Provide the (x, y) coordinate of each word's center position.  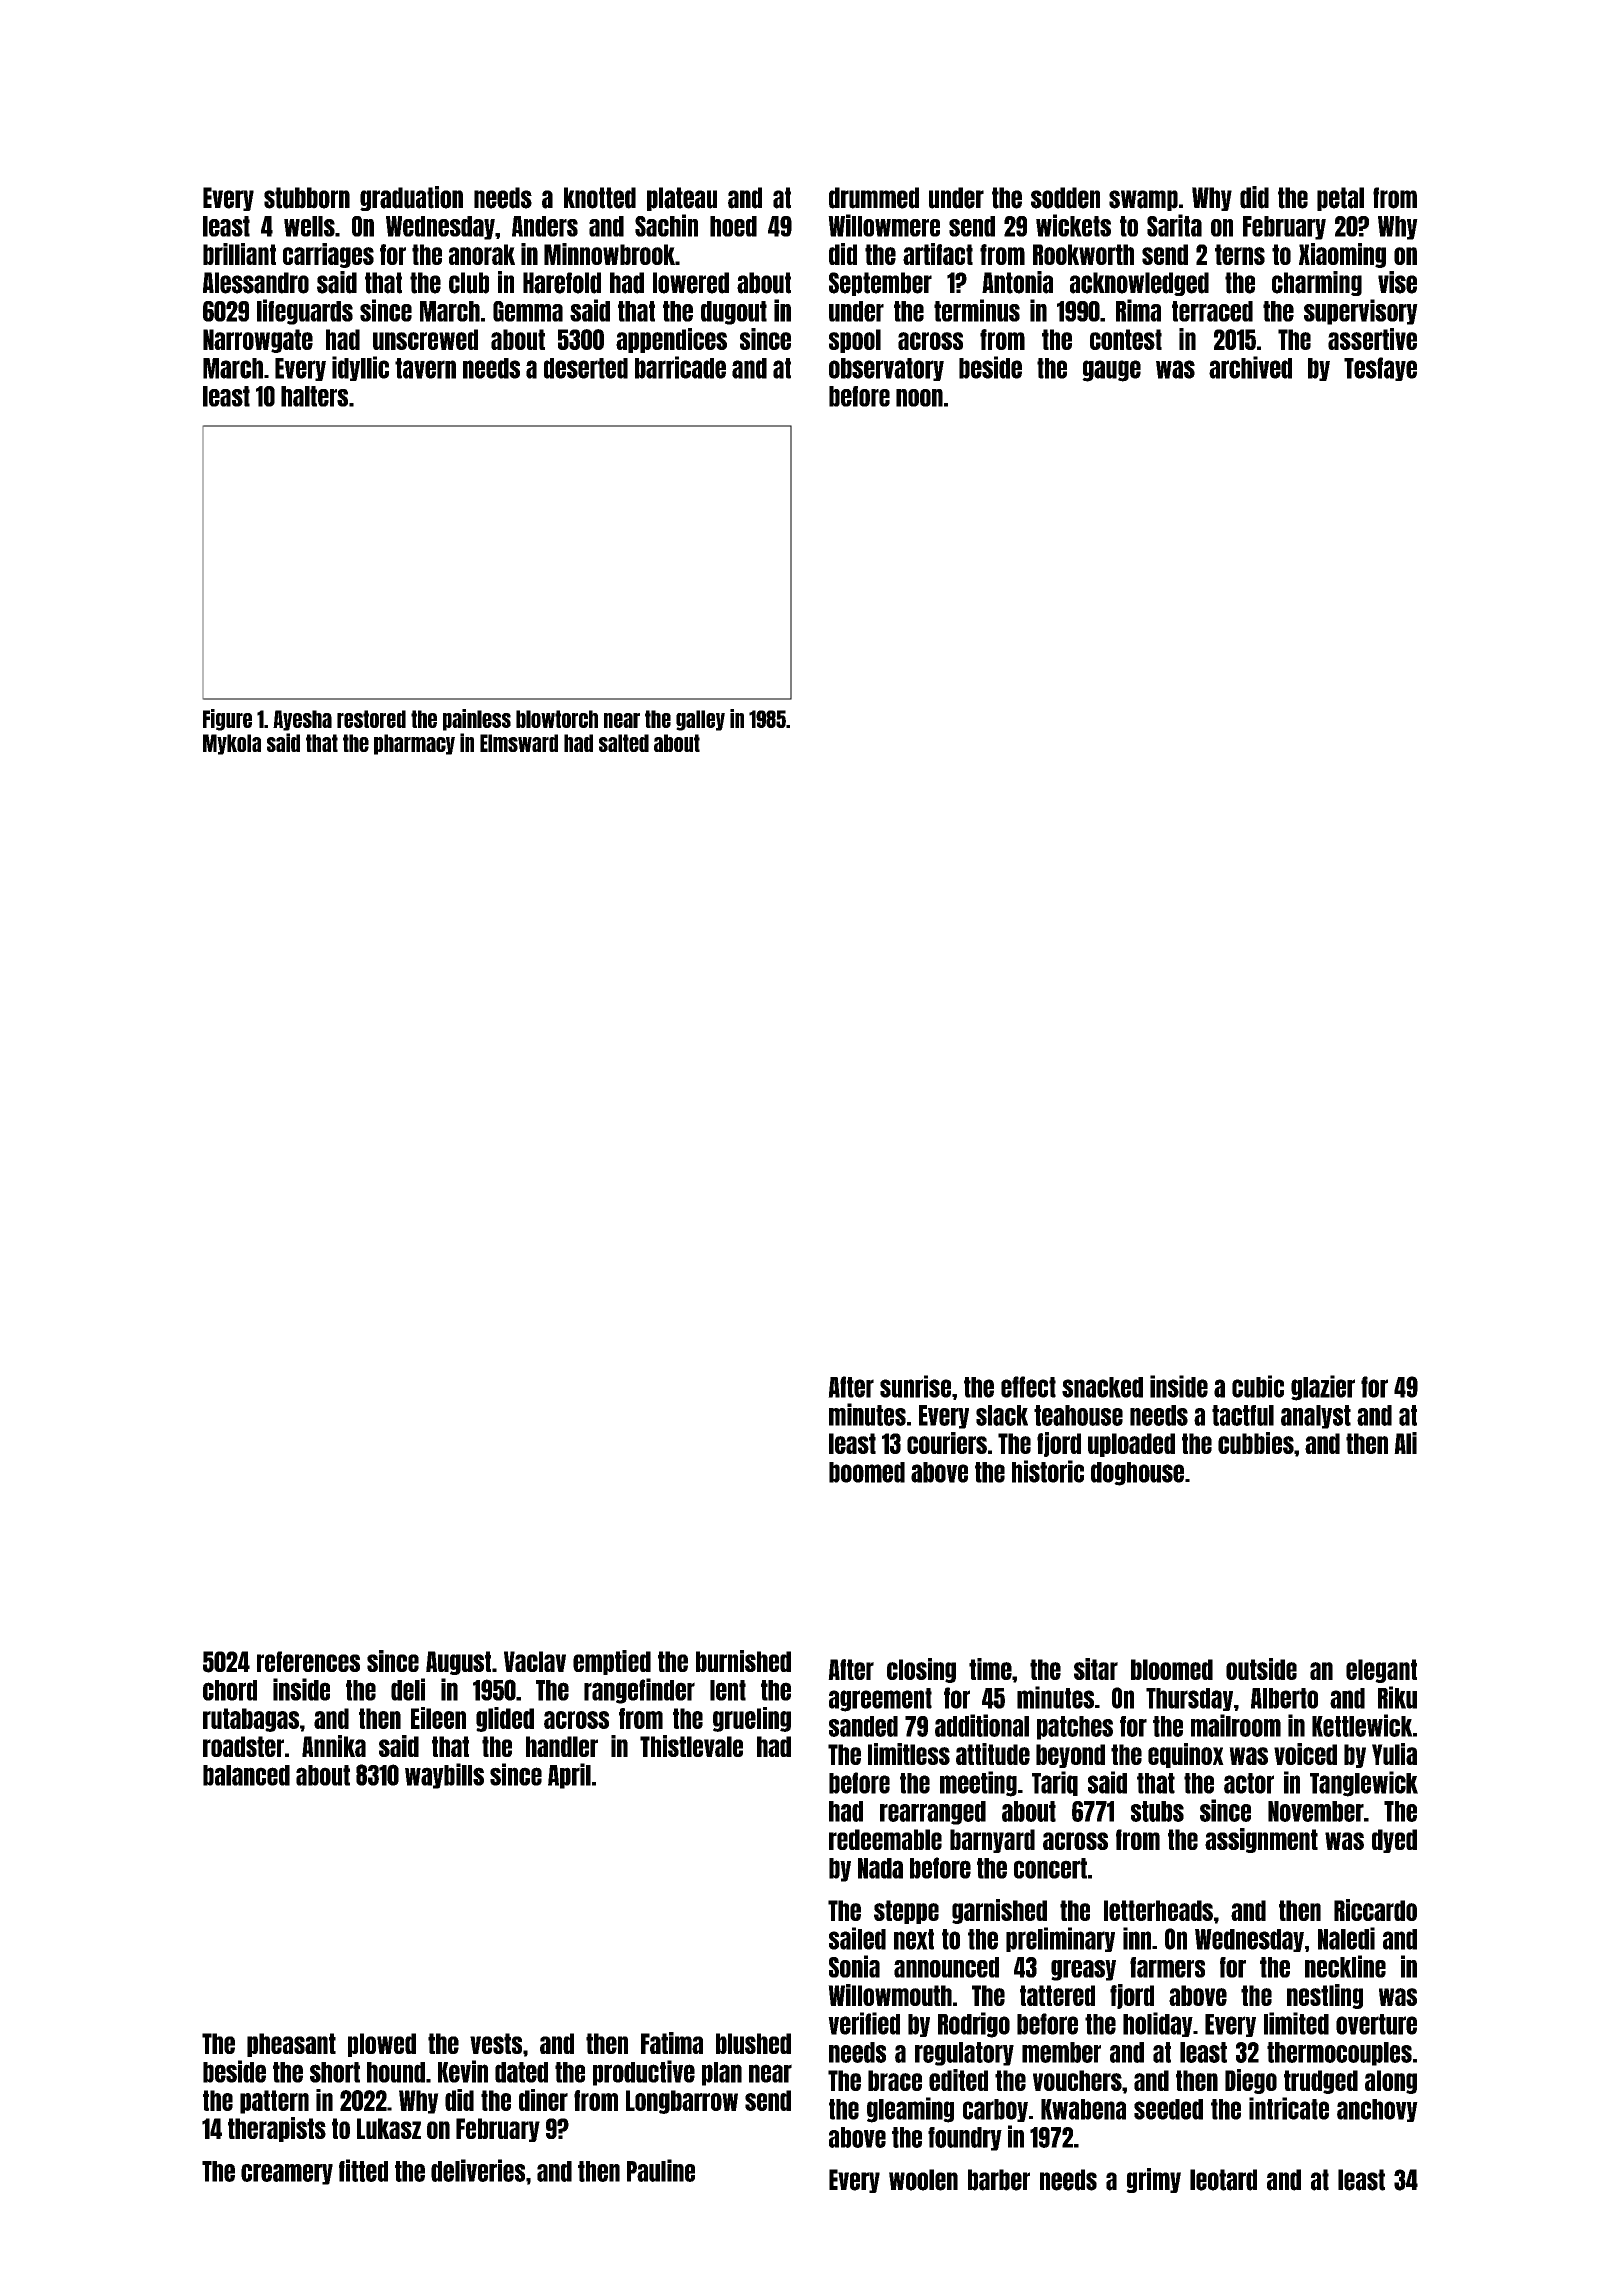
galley (700, 720)
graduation (411, 198)
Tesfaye (1380, 369)
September (880, 284)
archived (1250, 367)
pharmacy (414, 744)
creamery (287, 2174)
